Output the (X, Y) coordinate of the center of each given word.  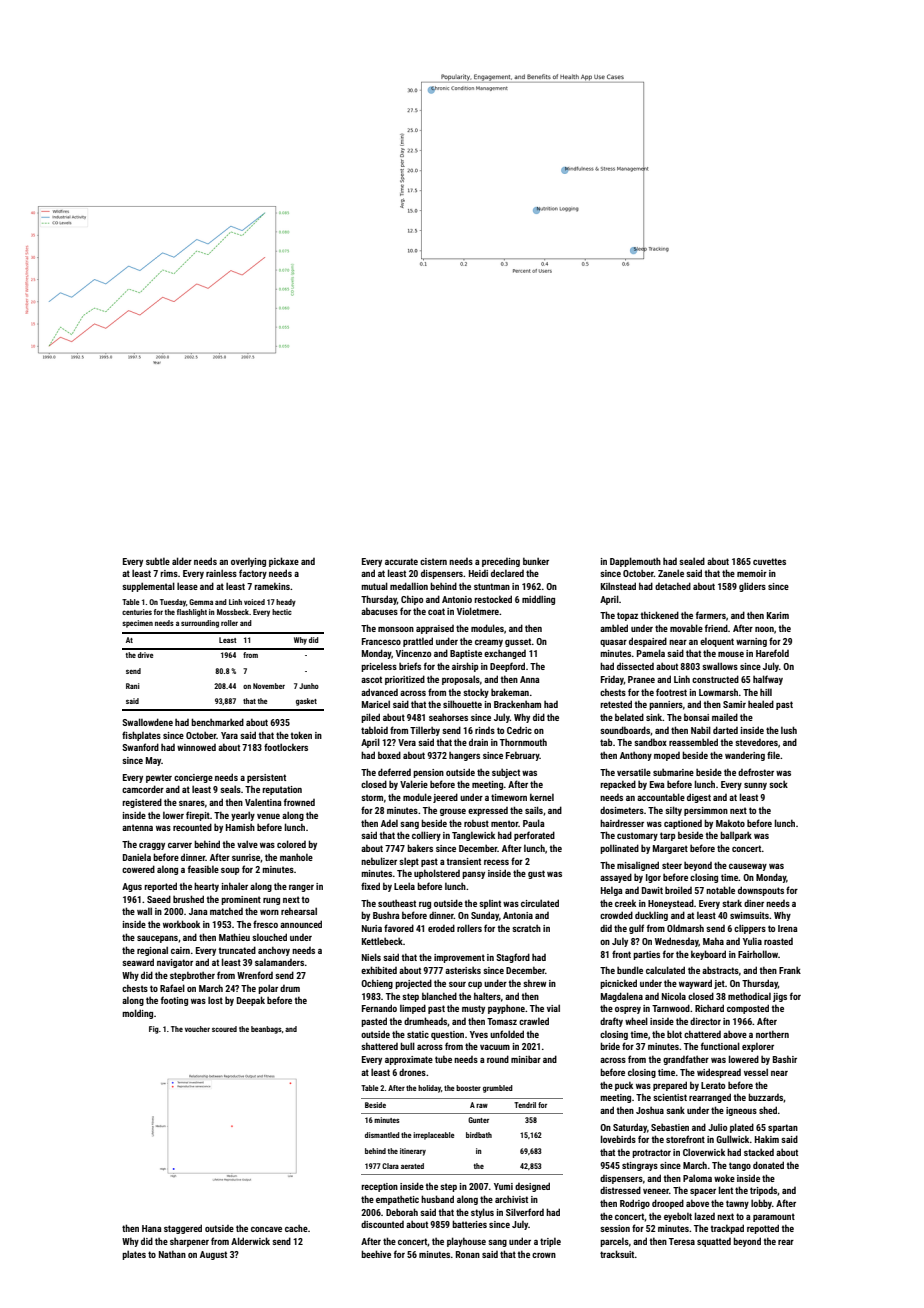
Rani (133, 686)
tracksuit (617, 1254)
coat (436, 611)
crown (544, 1255)
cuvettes (769, 561)
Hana (152, 1228)
